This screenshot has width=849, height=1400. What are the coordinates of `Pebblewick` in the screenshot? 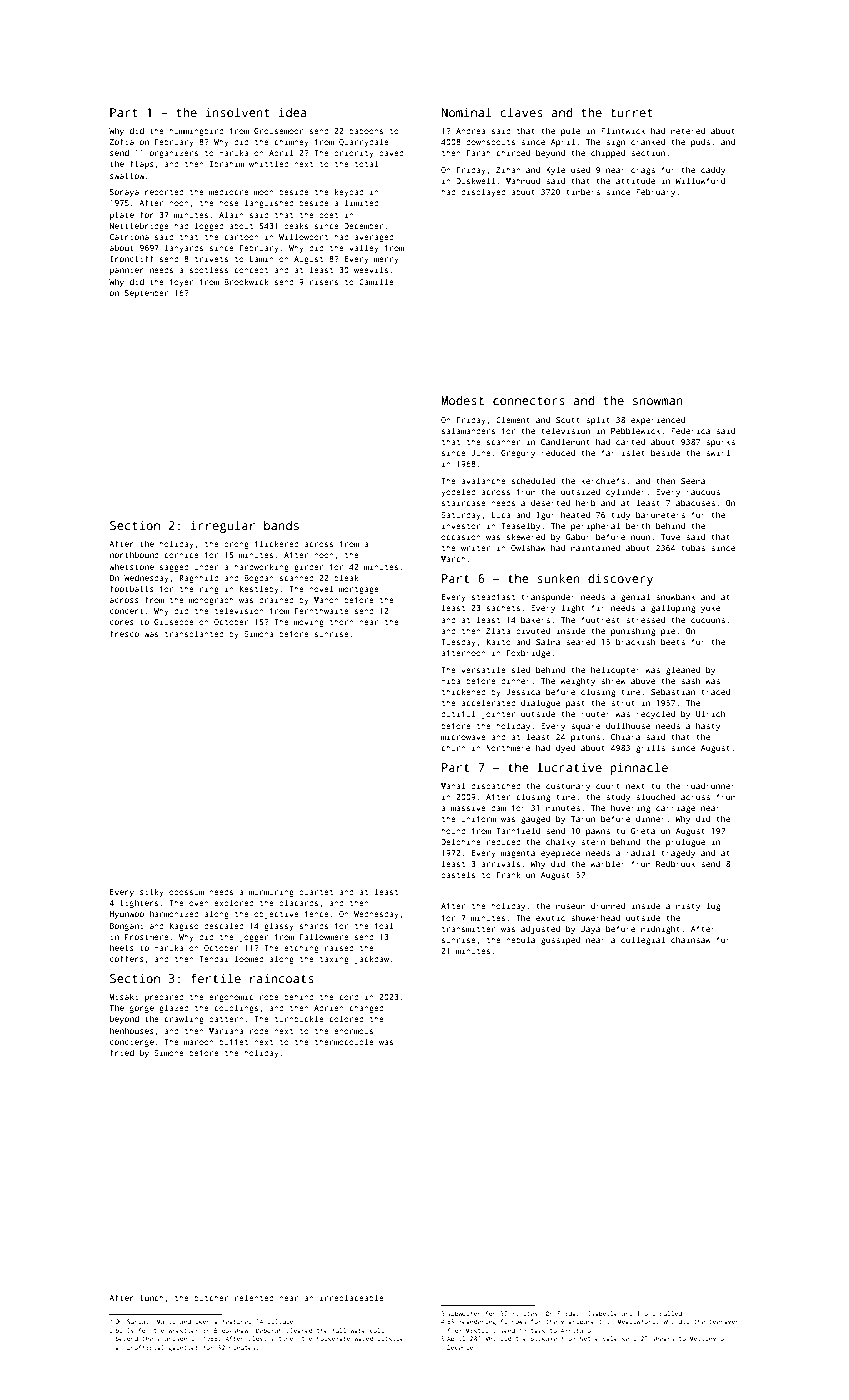 It's located at (635, 430).
